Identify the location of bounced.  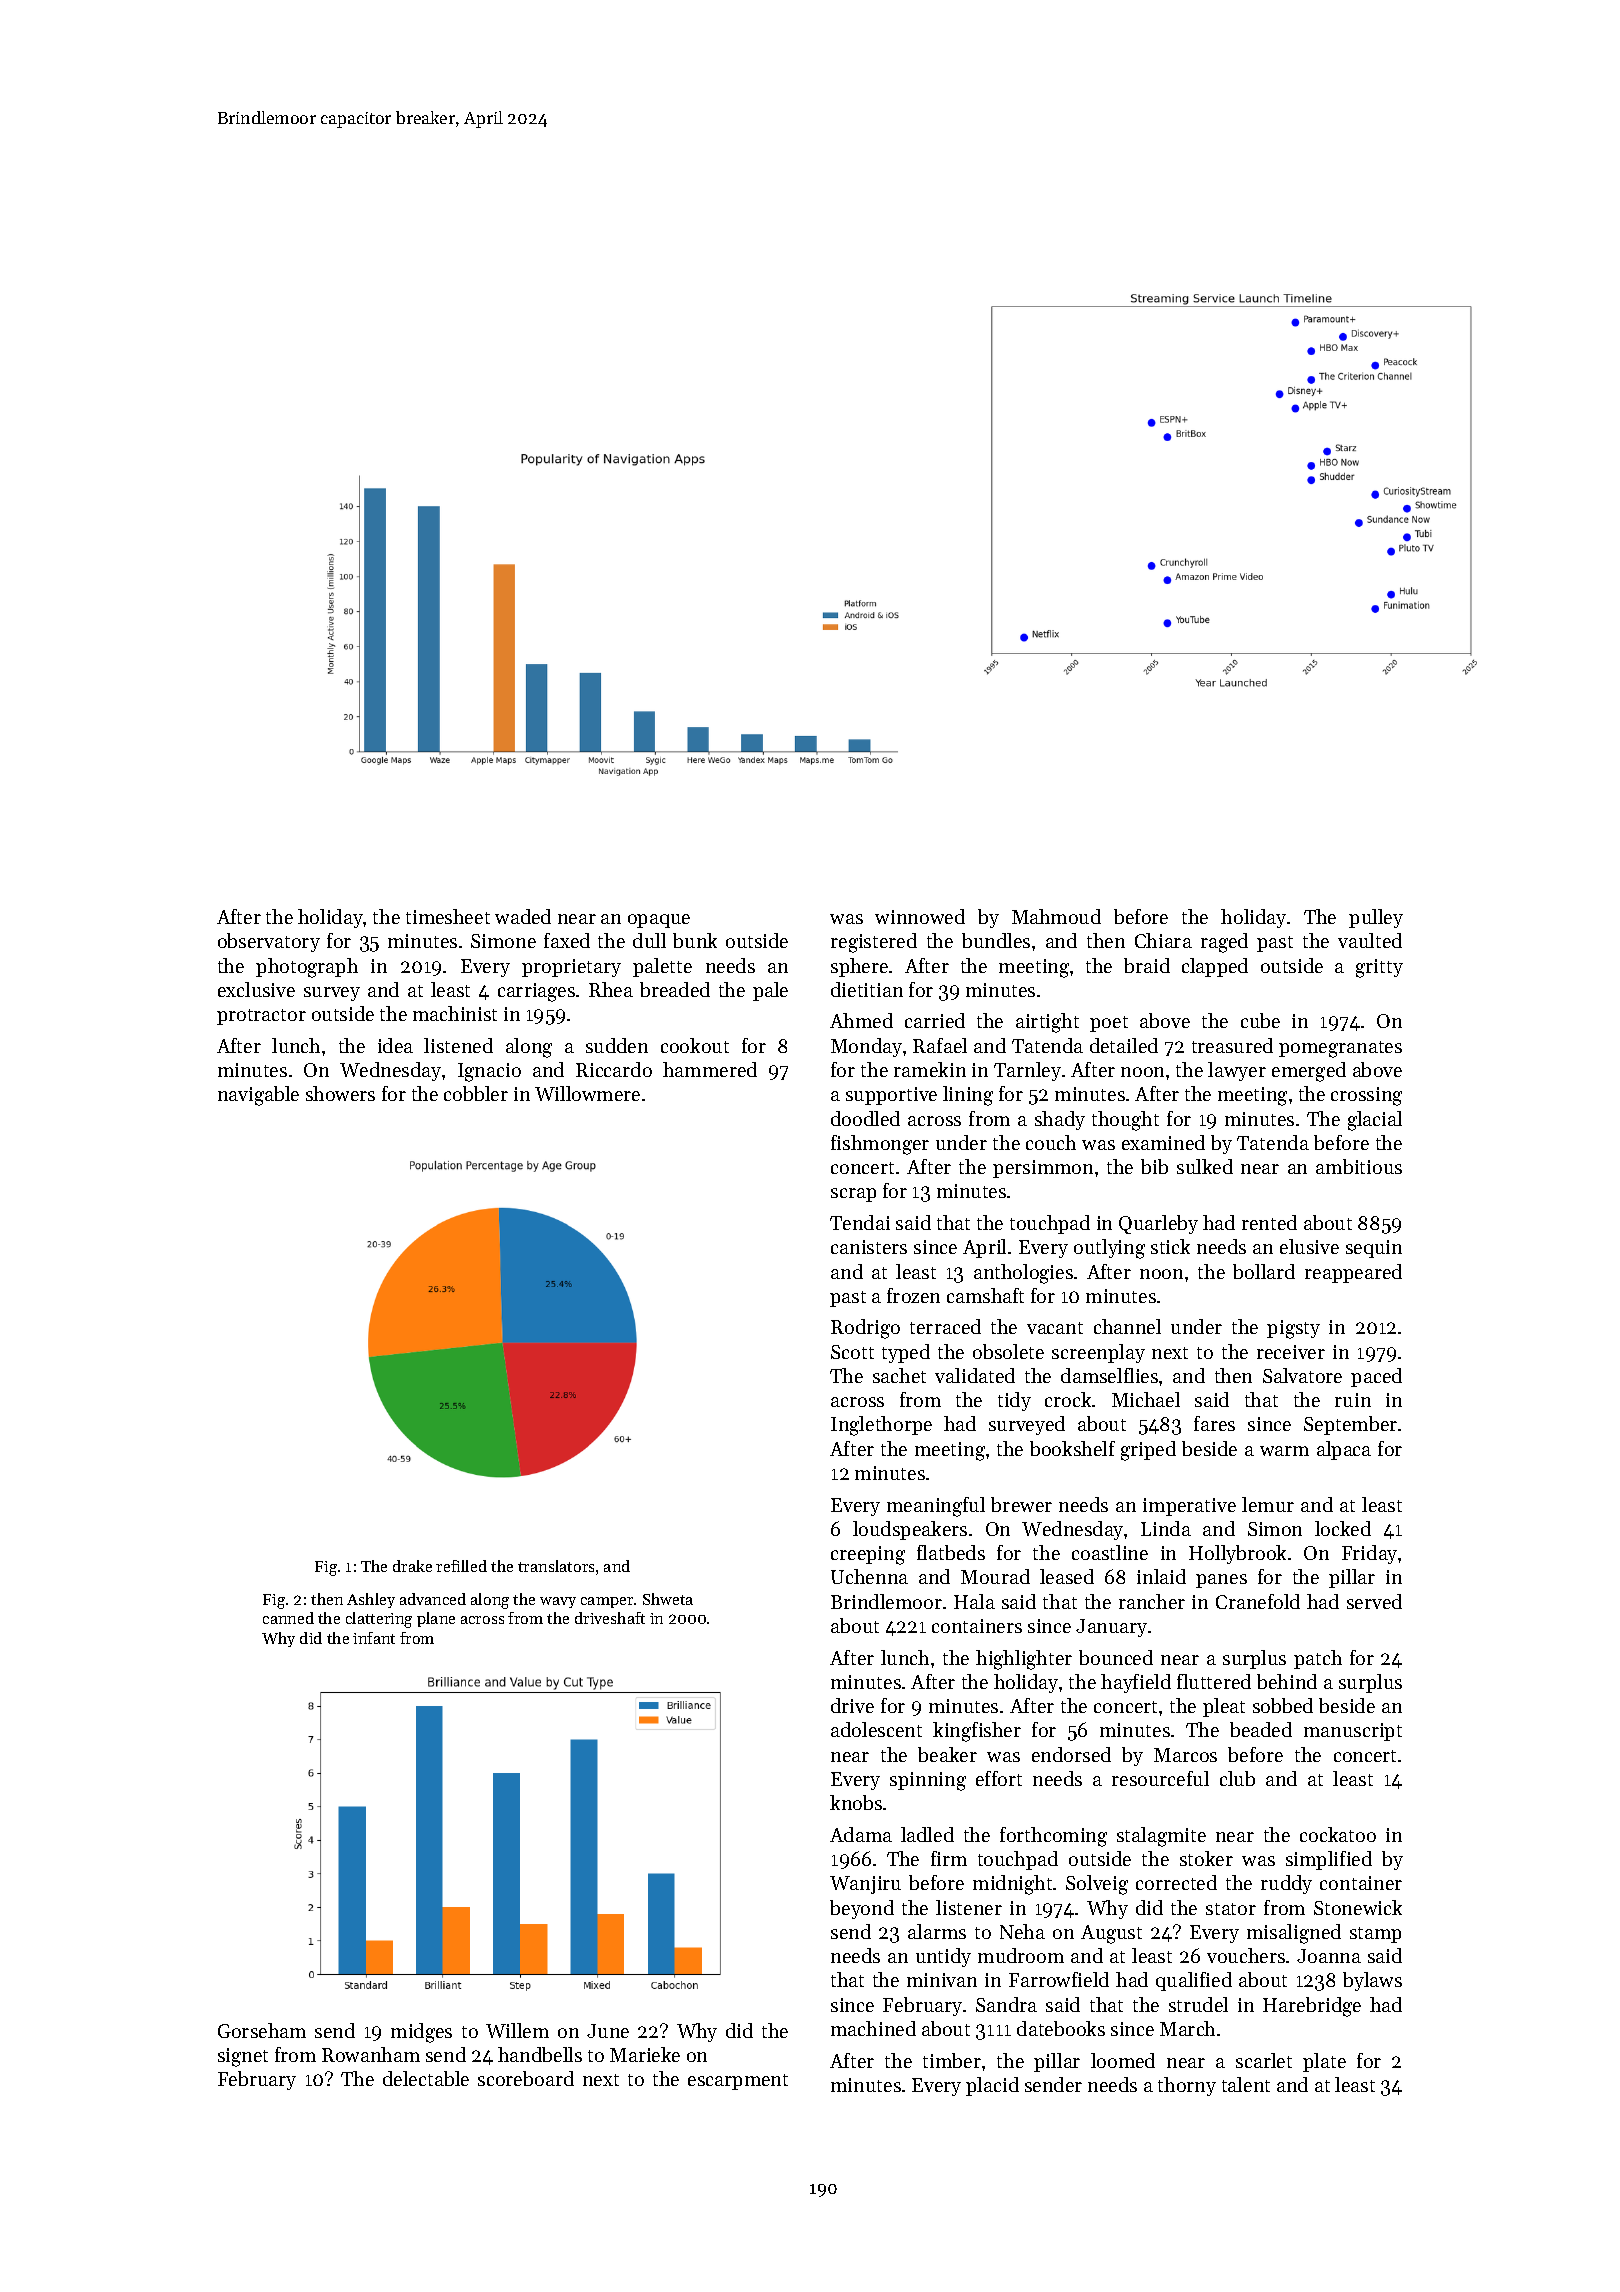
(1116, 1657).
